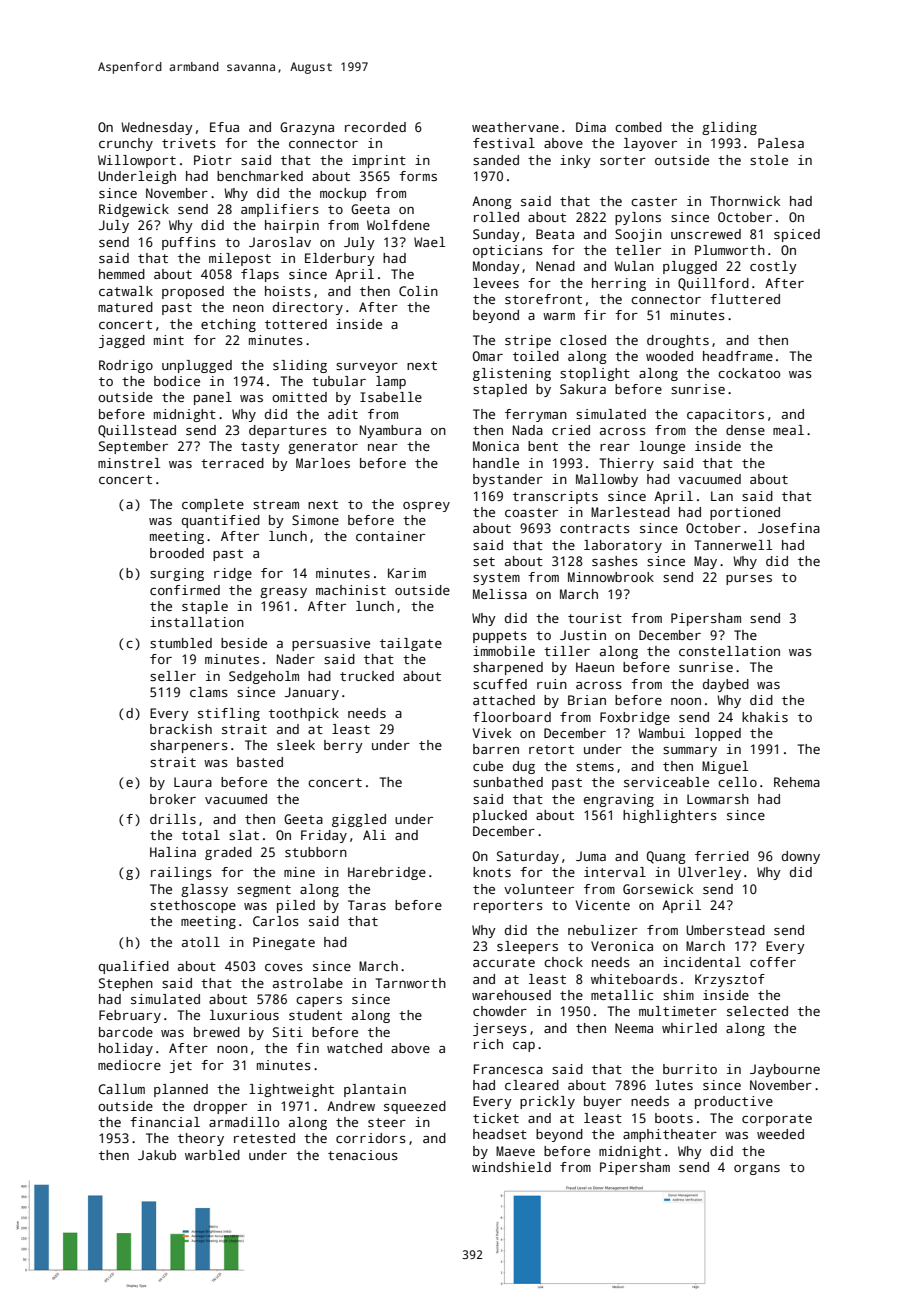 The width and height of the image is (924, 1308). Describe the element at coordinates (126, 1032) in the image. I see `barcode` at that location.
